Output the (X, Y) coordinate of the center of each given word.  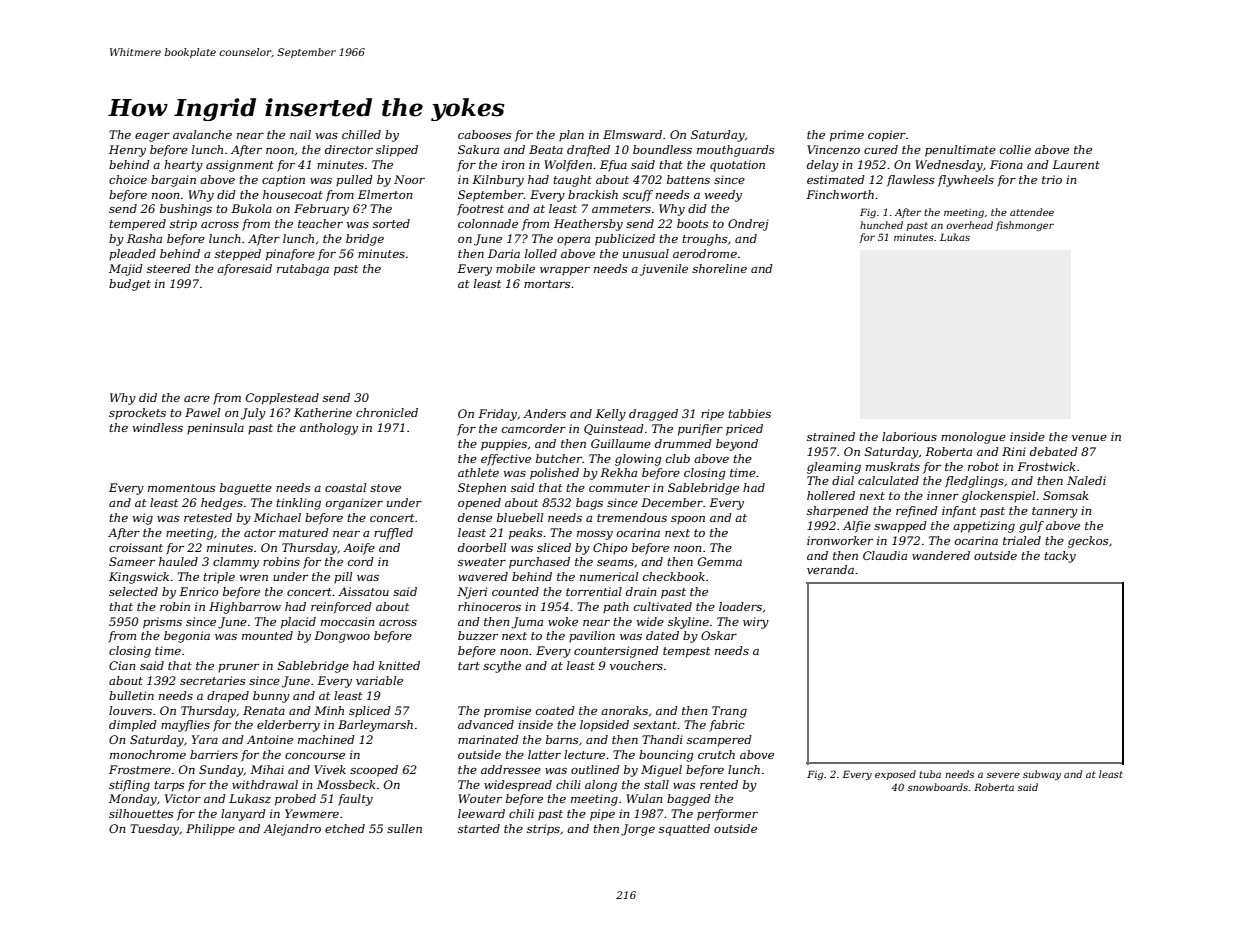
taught (572, 181)
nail (300, 134)
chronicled (387, 412)
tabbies (749, 413)
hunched (881, 225)
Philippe (210, 830)
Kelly (610, 415)
